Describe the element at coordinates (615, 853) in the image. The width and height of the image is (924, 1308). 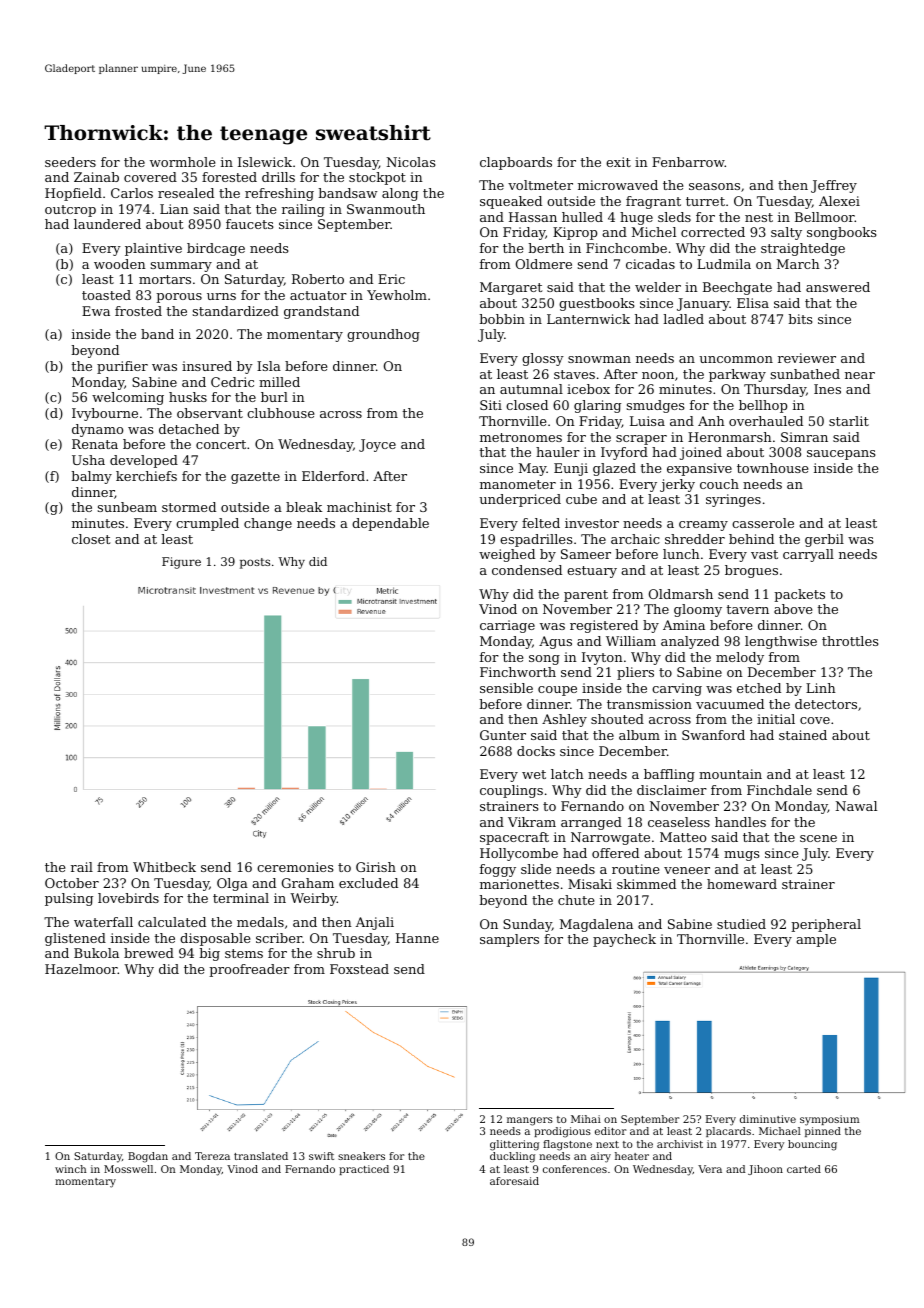
I see `offered` at that location.
